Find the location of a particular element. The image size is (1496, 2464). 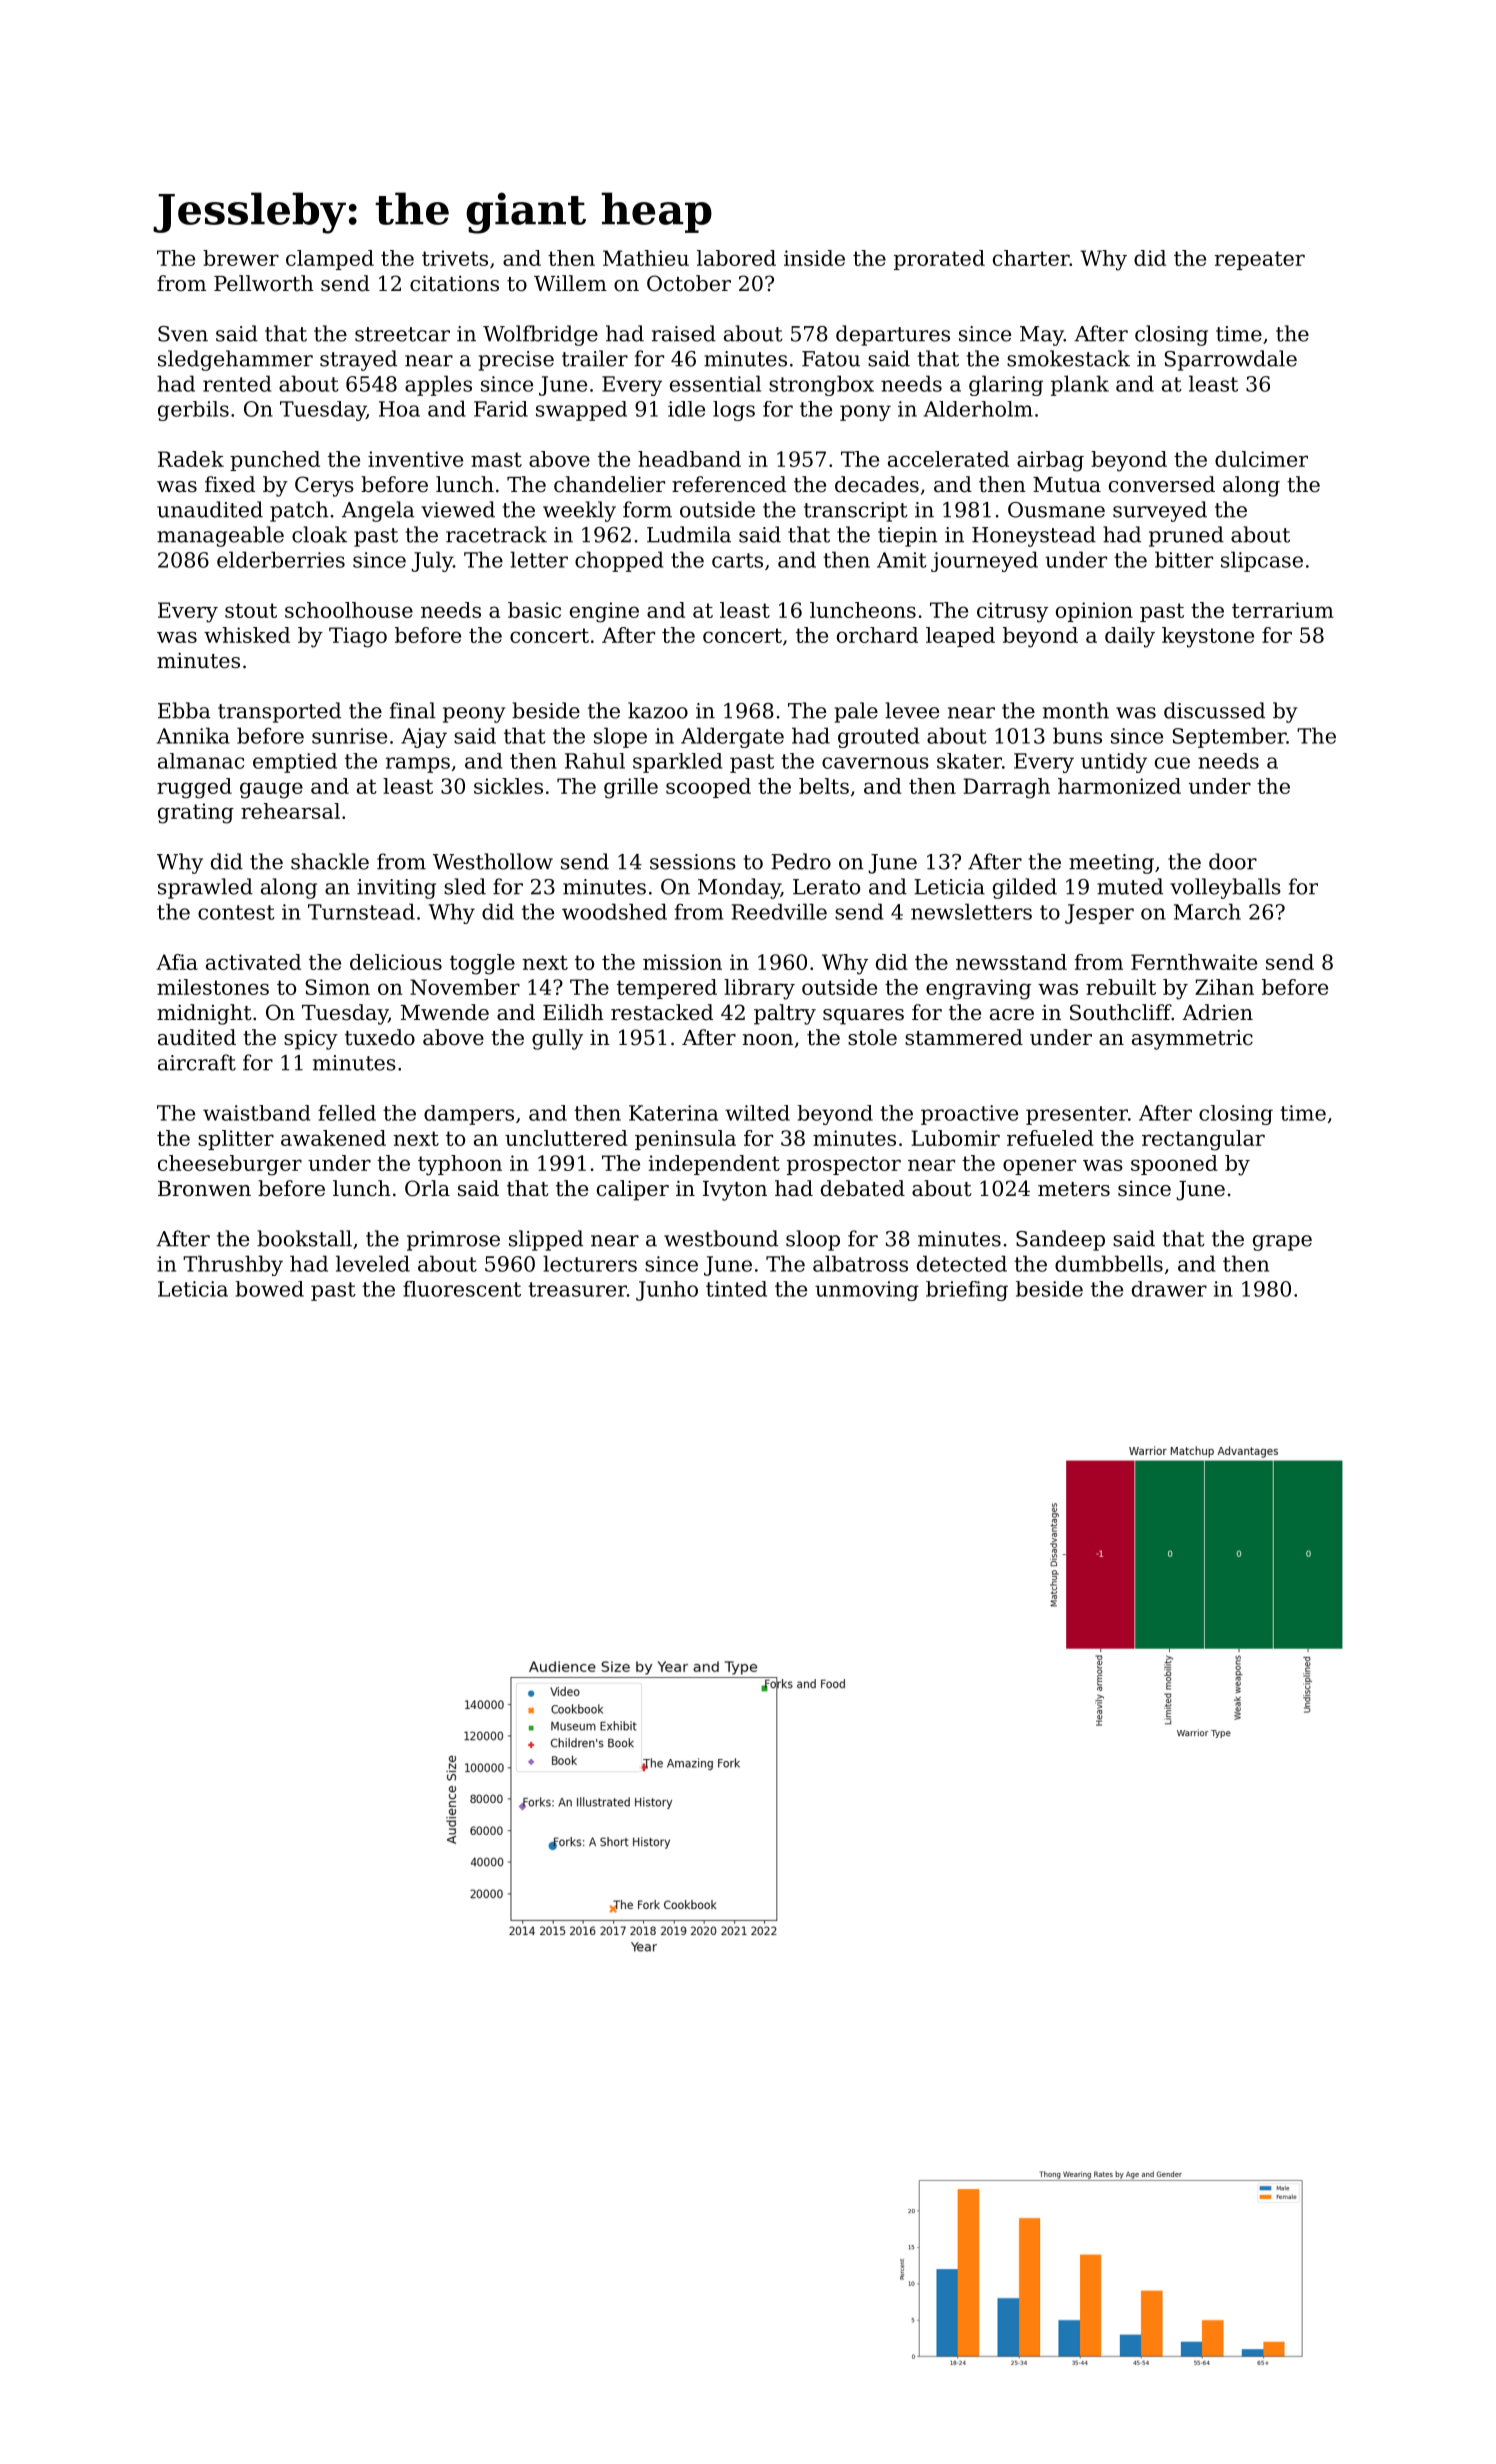

Afia is located at coordinates (177, 962).
